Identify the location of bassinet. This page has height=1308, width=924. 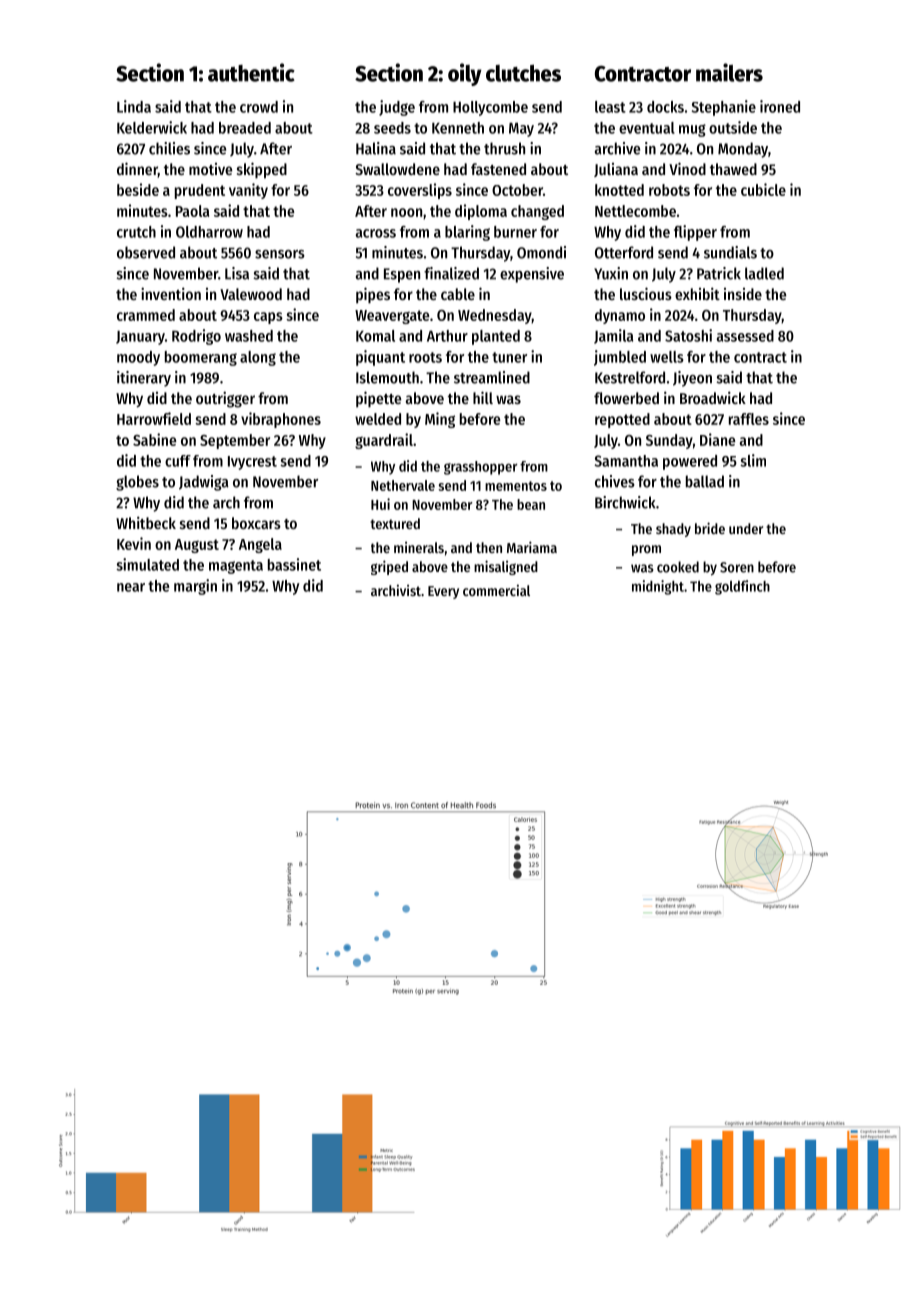
(294, 564).
